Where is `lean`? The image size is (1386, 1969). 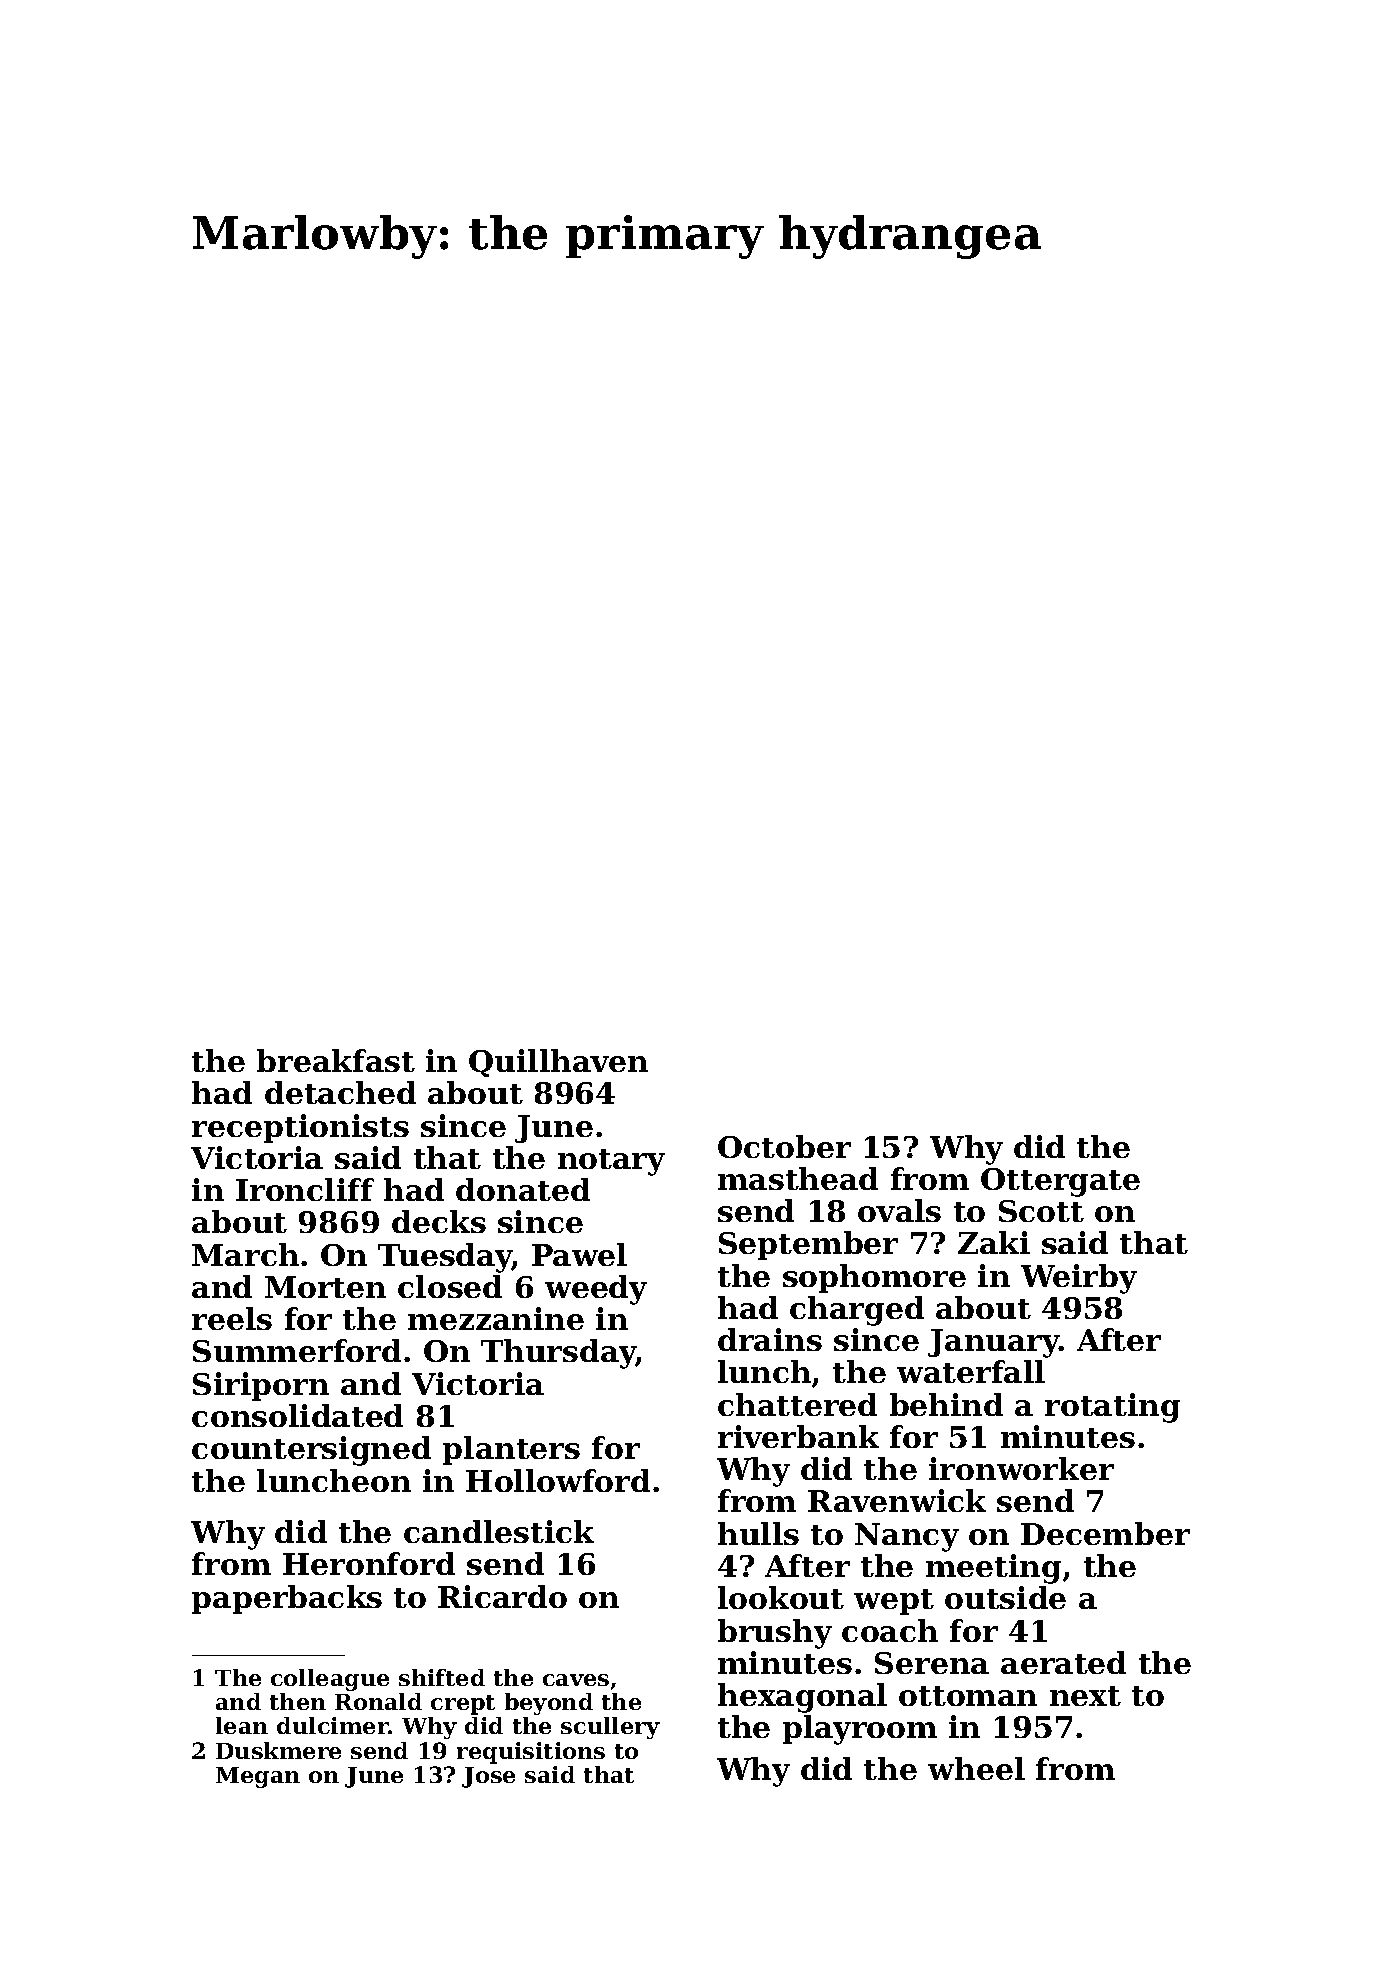 lean is located at coordinates (242, 1725).
